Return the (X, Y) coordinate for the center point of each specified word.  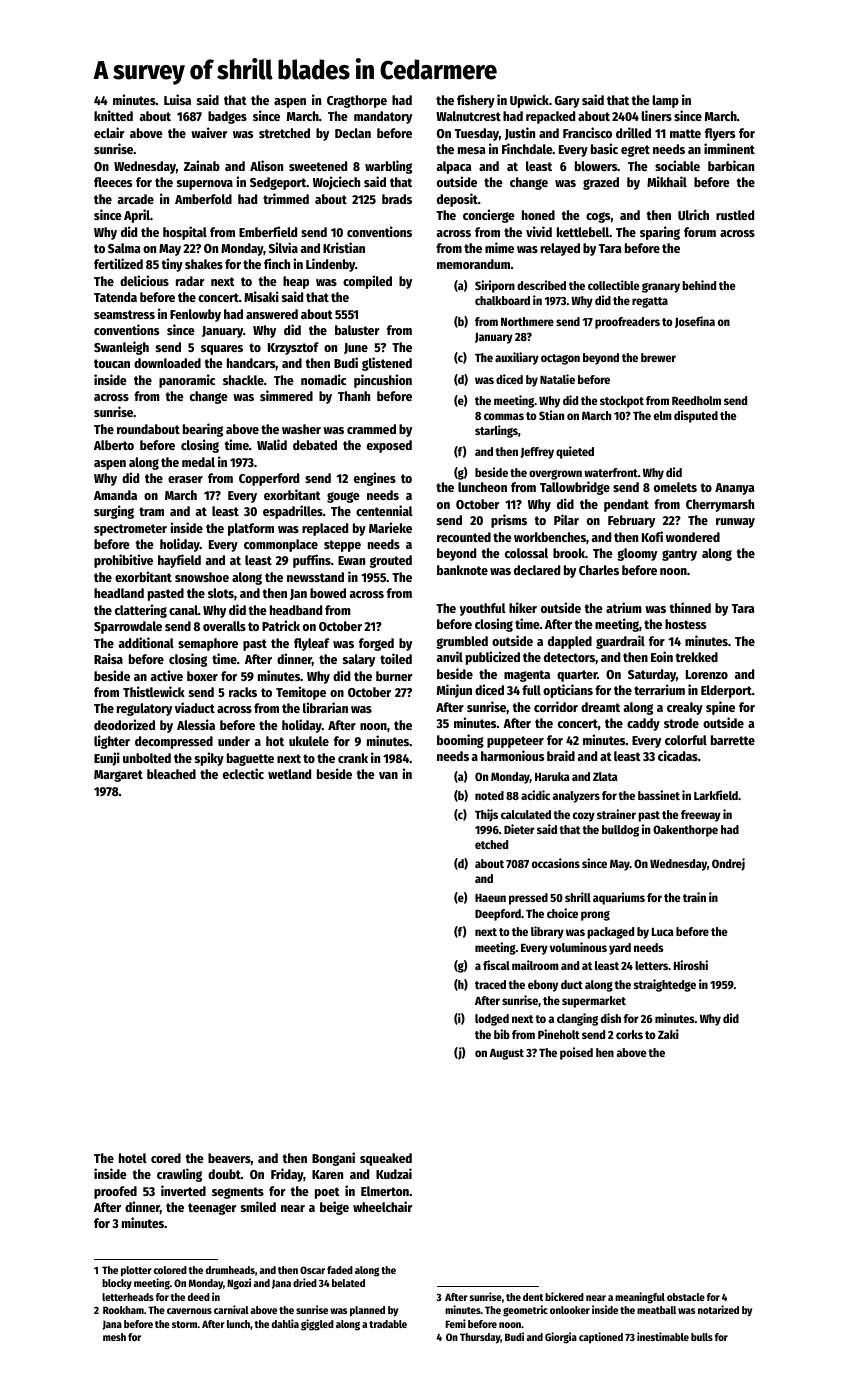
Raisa (108, 658)
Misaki (261, 296)
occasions (556, 863)
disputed (696, 416)
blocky (117, 1284)
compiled (367, 282)
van (388, 775)
